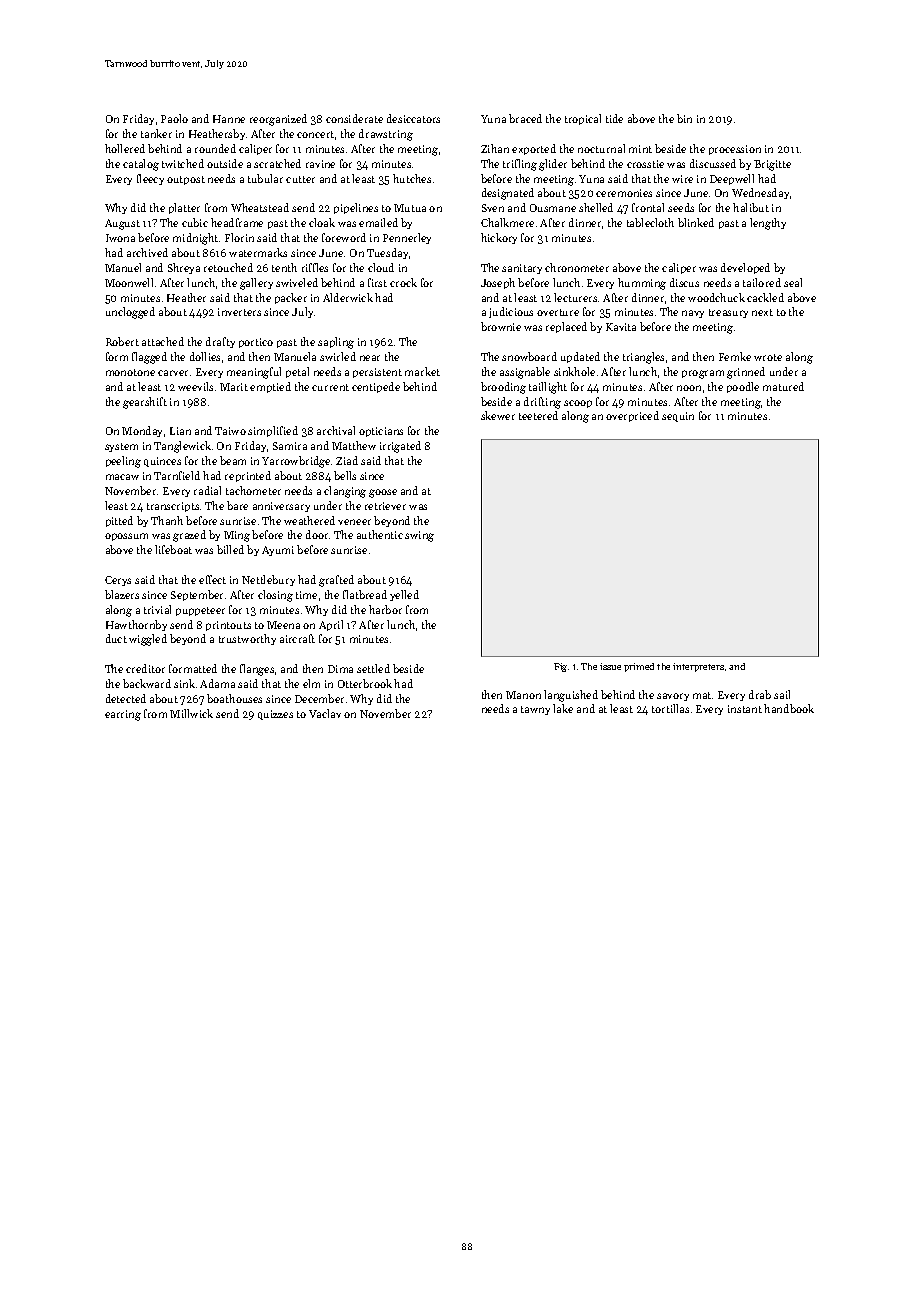 This document has height=1308, width=924. What do you see at coordinates (228, 626) in the document?
I see `printouts` at bounding box center [228, 626].
